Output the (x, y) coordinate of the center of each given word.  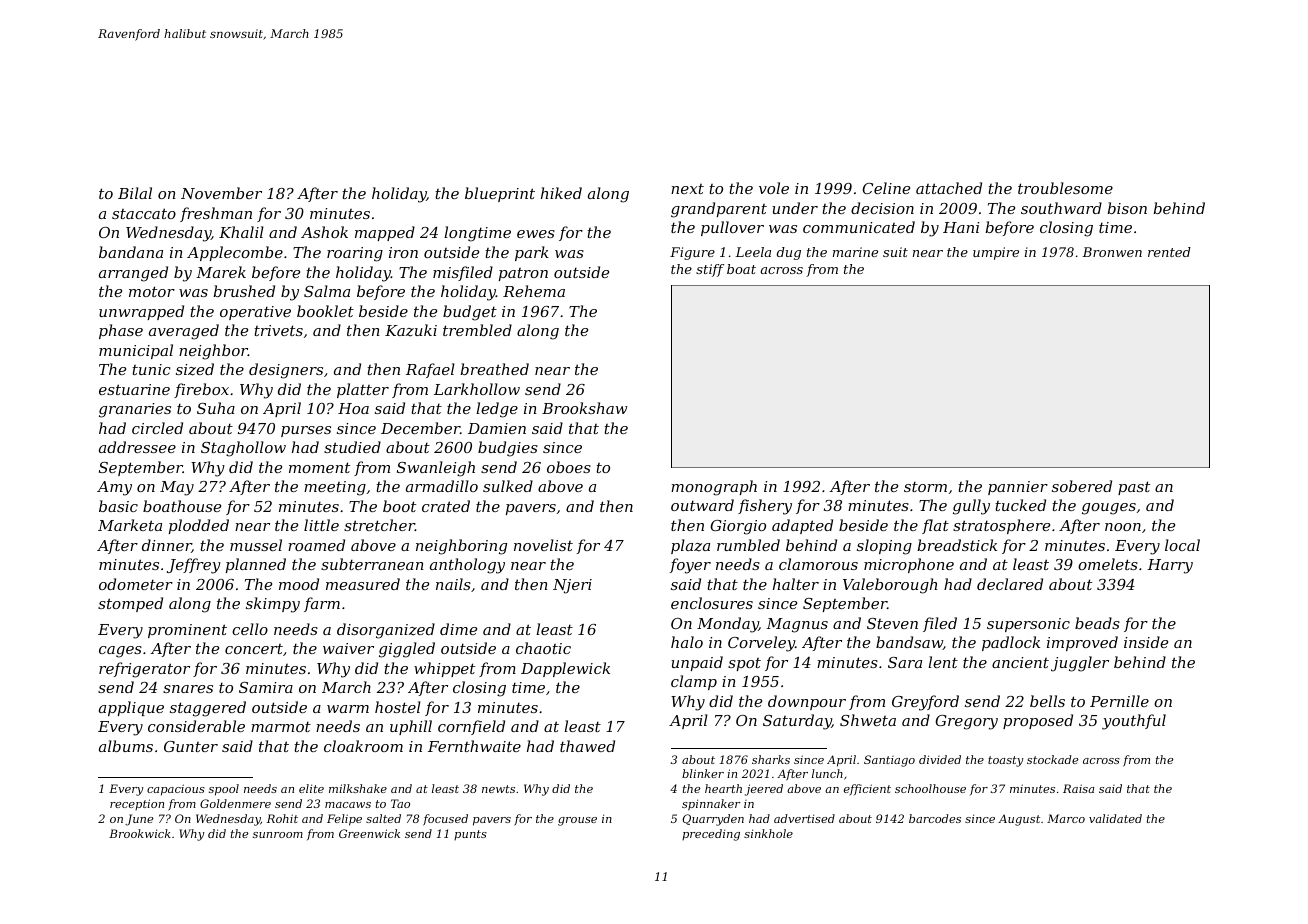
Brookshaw (585, 408)
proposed (1038, 721)
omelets (1108, 564)
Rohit (282, 818)
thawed (587, 746)
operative (255, 313)
